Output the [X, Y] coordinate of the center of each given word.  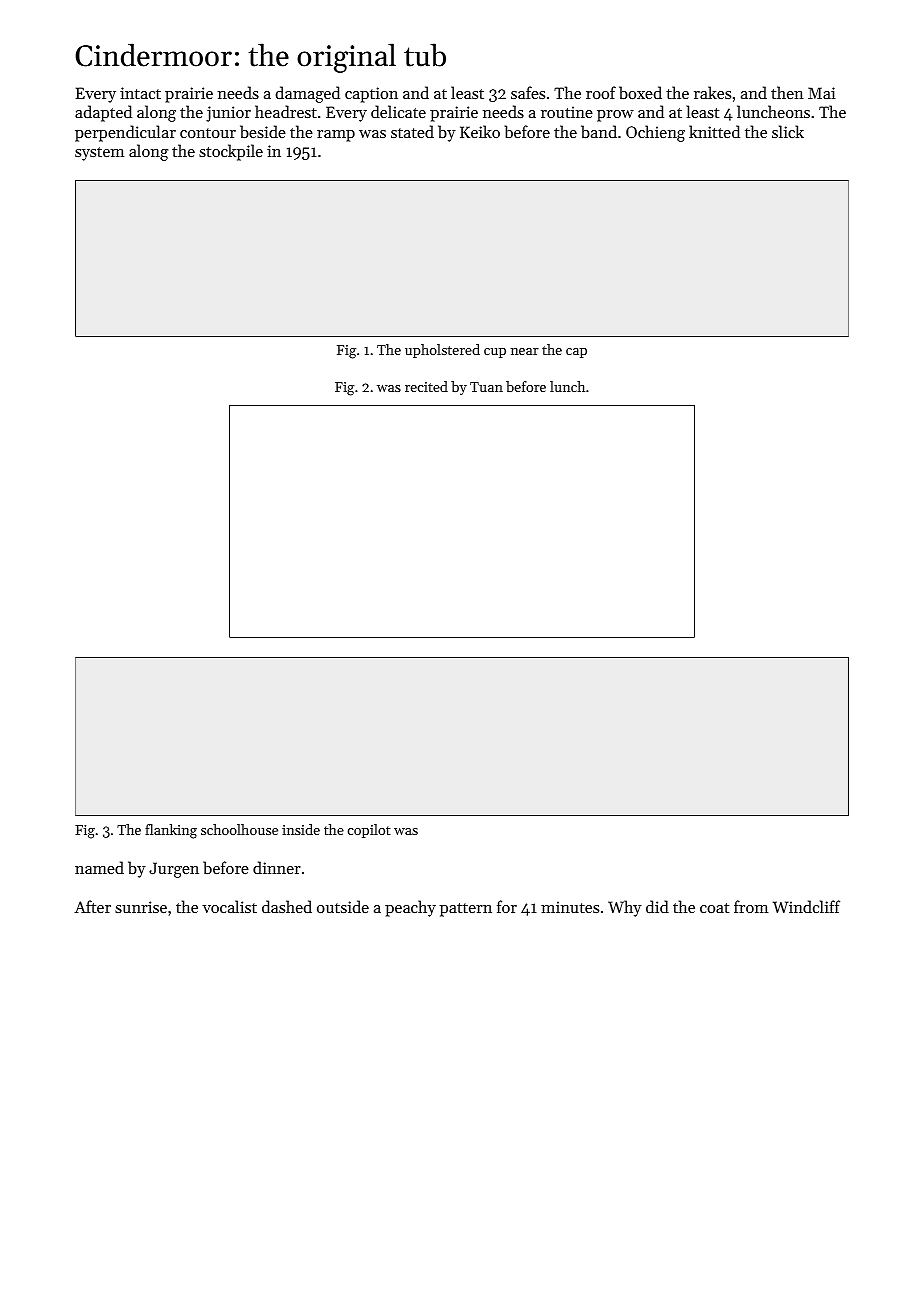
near [525, 351]
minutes [570, 907]
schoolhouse [239, 829]
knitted [714, 131]
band [599, 131]
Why [625, 908]
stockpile [231, 152]
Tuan [486, 387]
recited [426, 386]
